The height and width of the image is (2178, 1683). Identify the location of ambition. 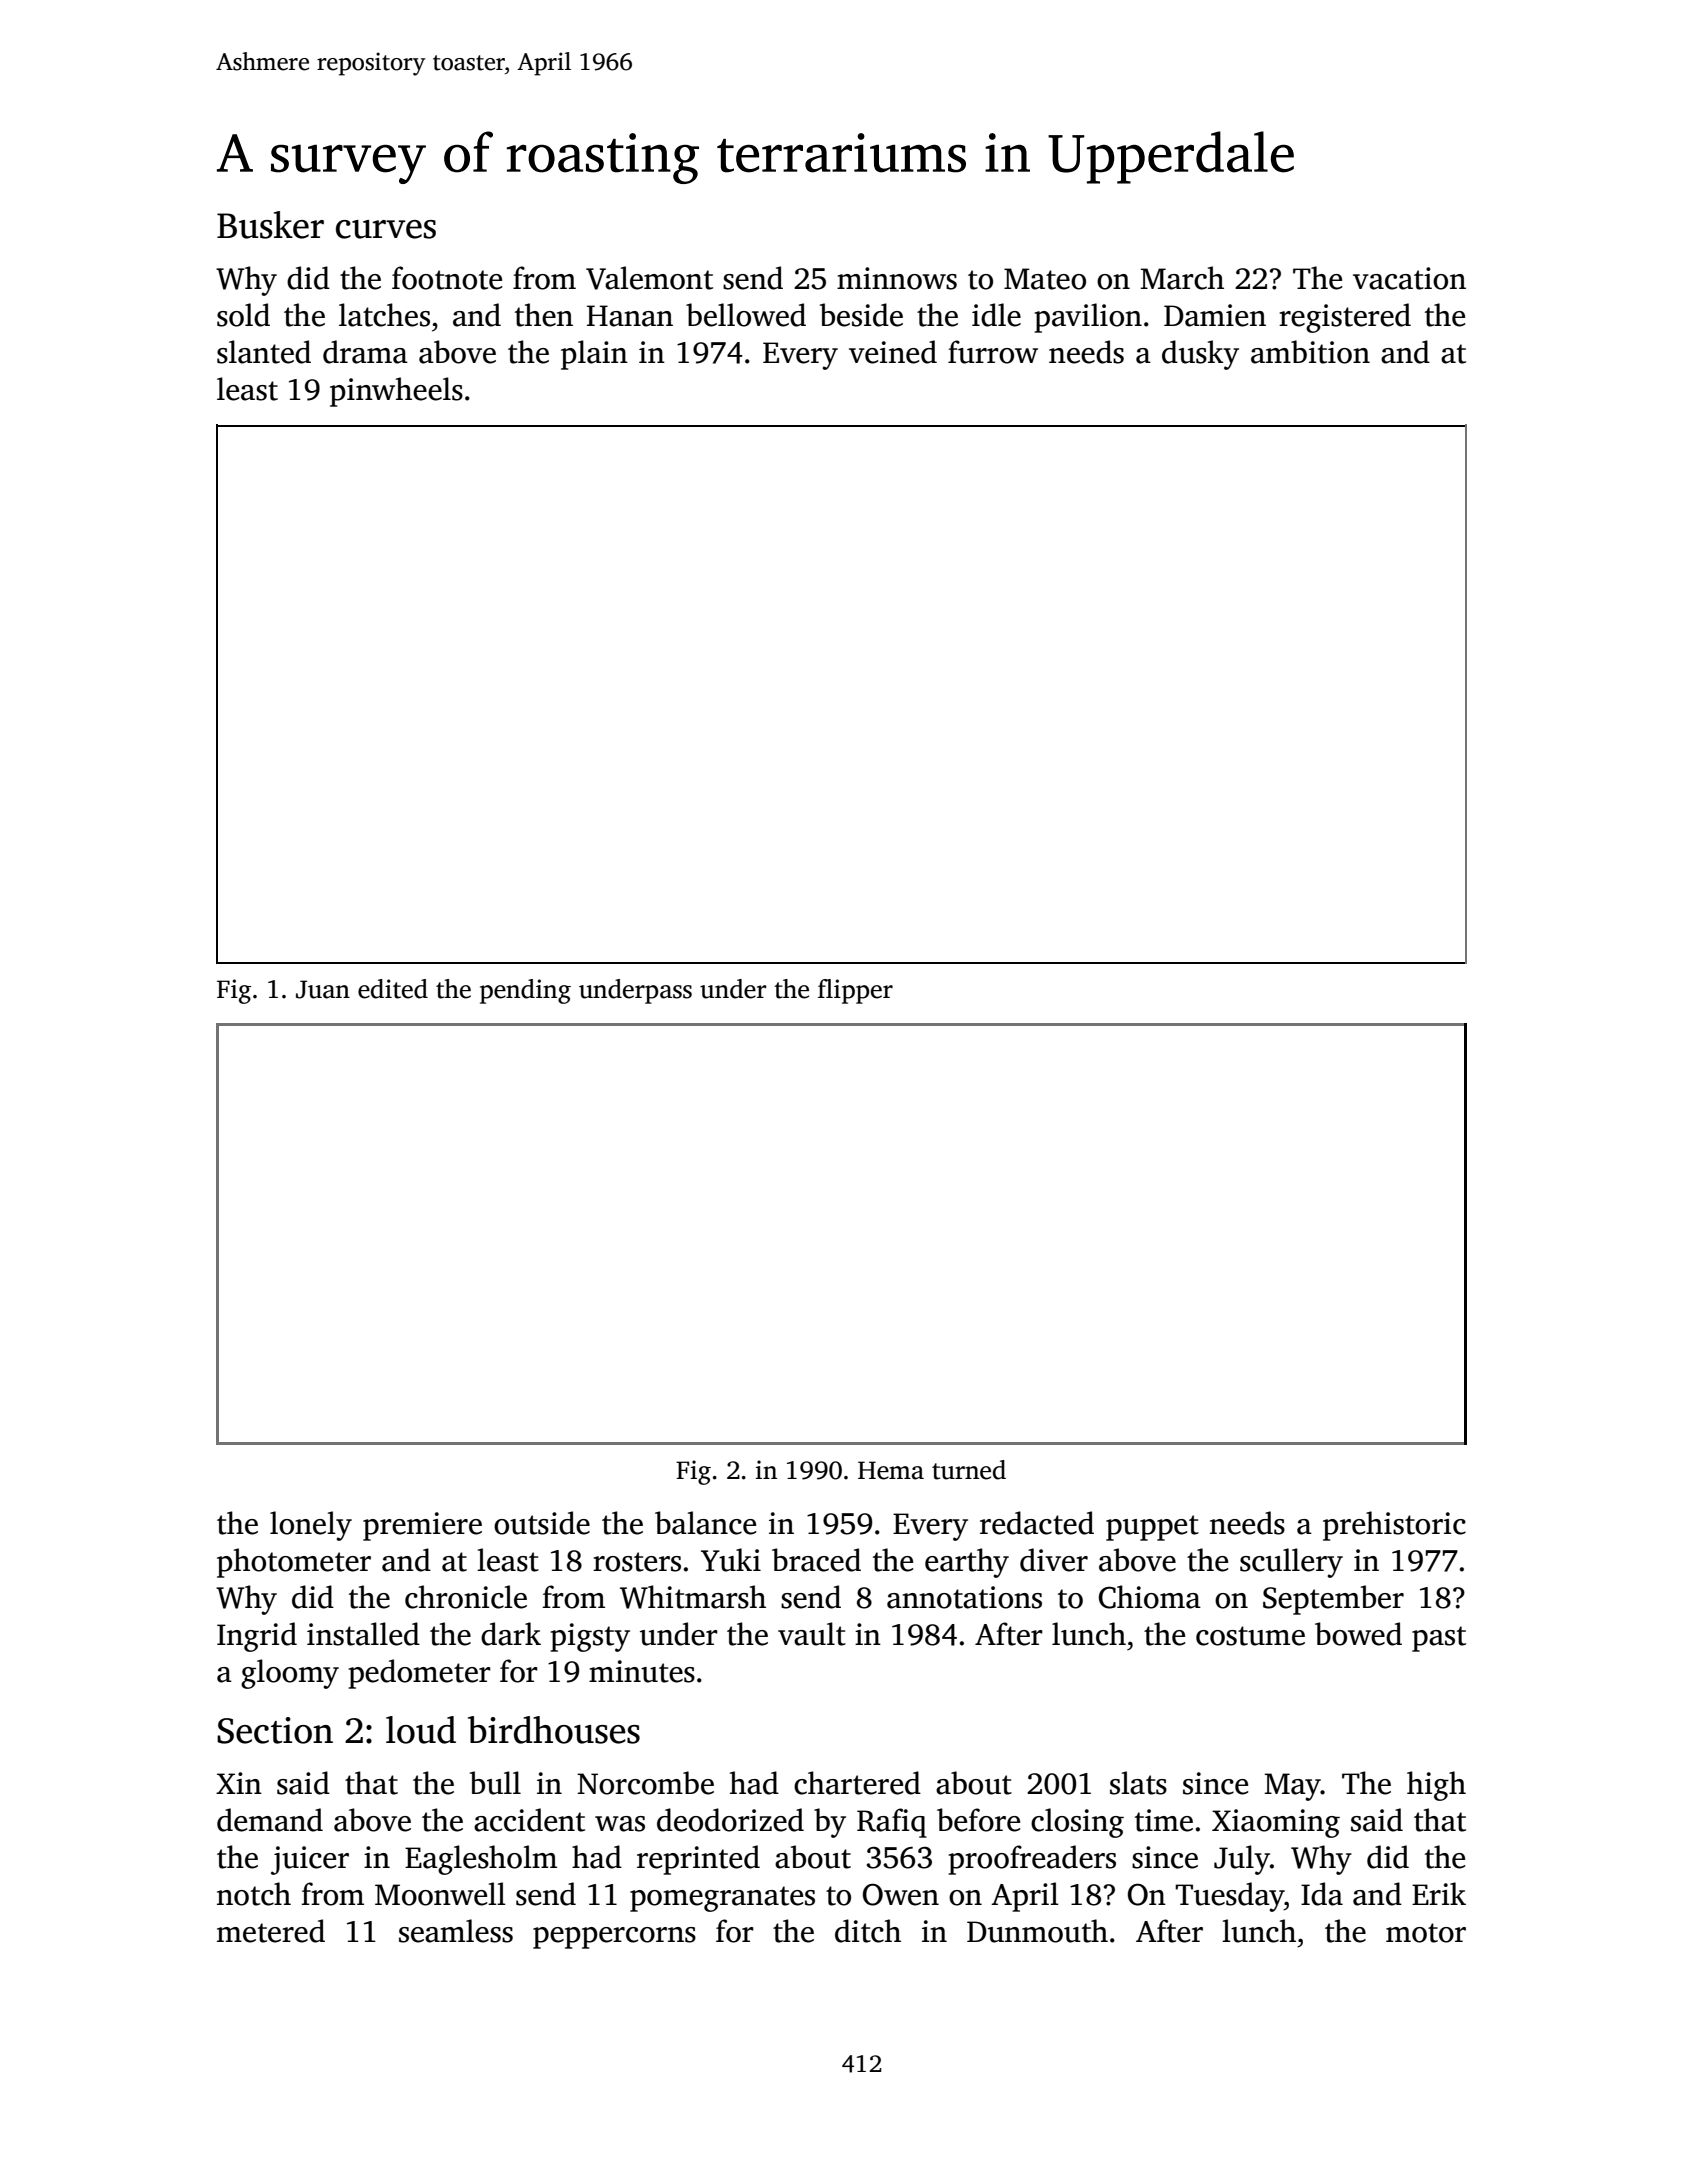
(1310, 352).
